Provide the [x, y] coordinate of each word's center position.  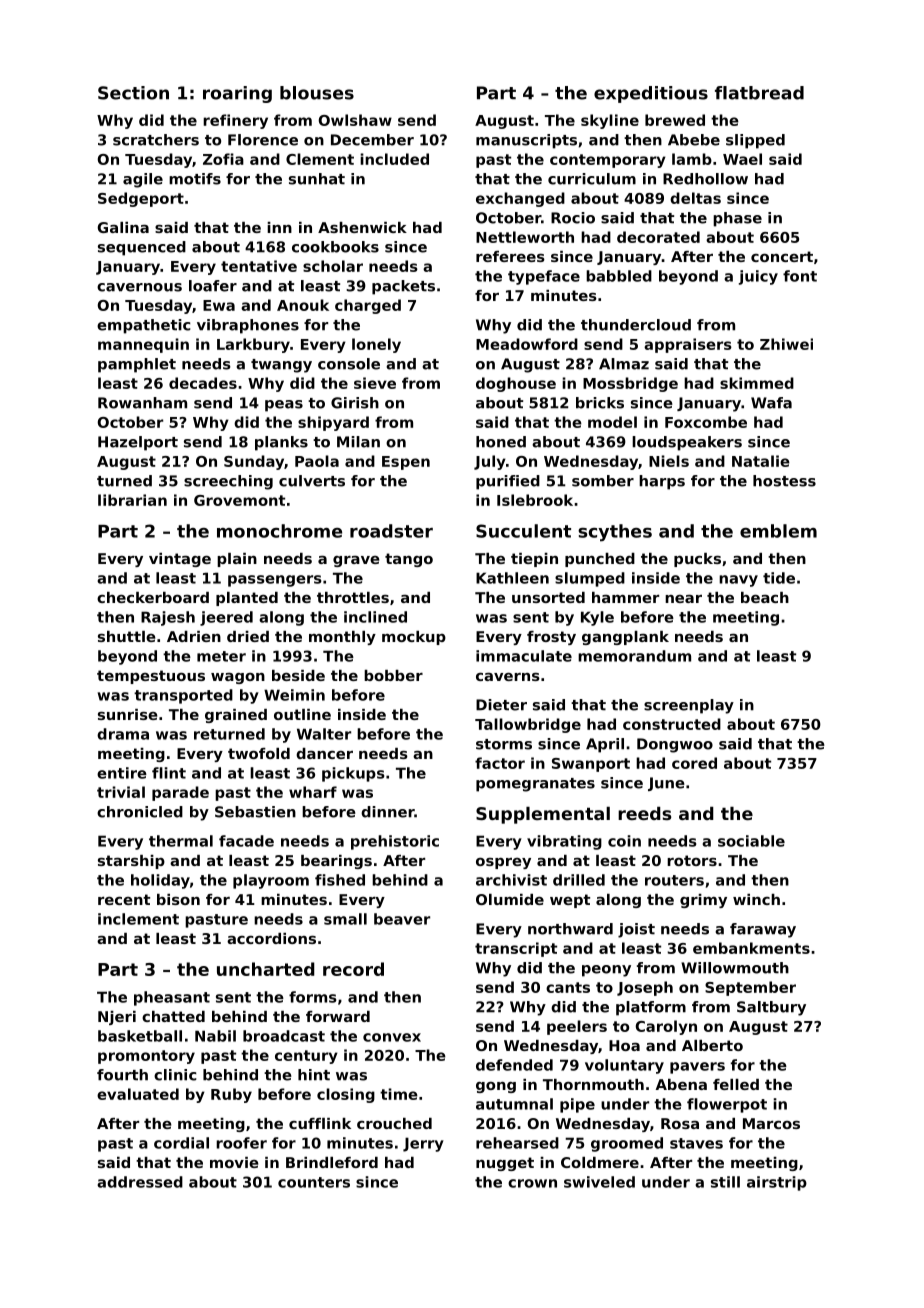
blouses [317, 93]
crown [532, 1183]
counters [314, 1182]
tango [409, 560]
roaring [237, 94]
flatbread [759, 93]
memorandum [634, 656]
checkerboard [153, 597]
